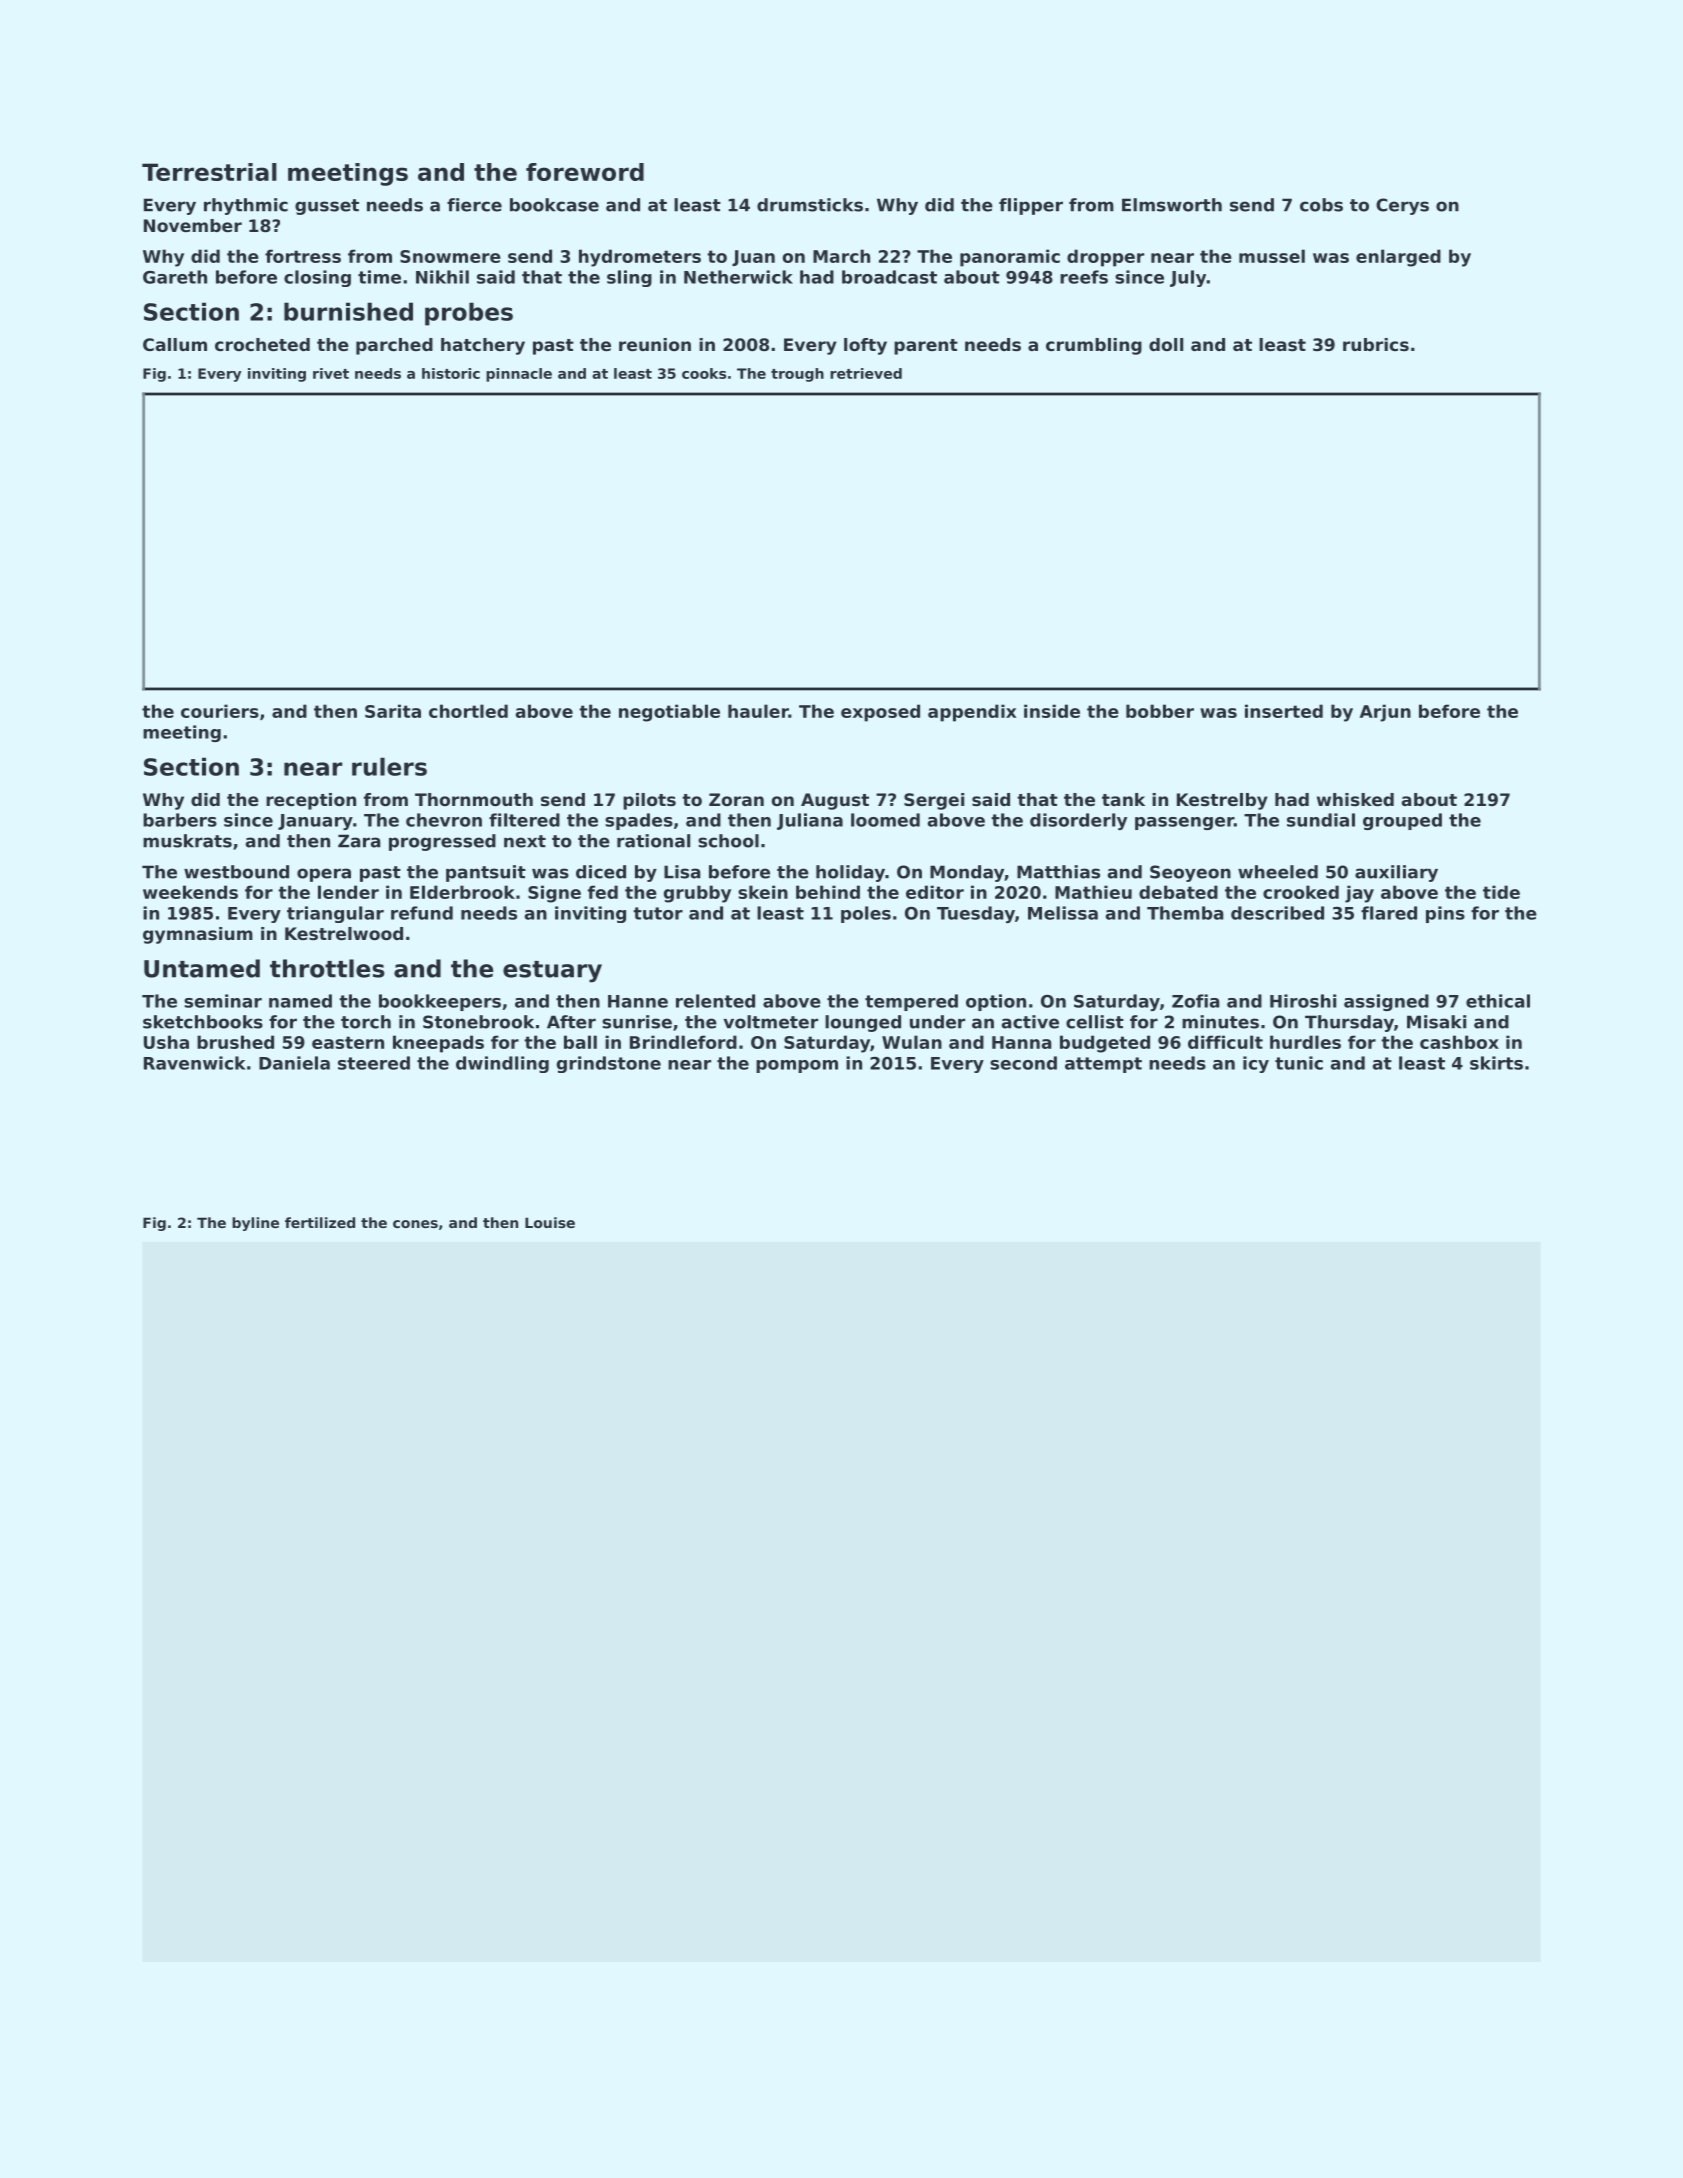  Describe the element at coordinates (1094, 346) in the screenshot. I see `crumbling` at that location.
